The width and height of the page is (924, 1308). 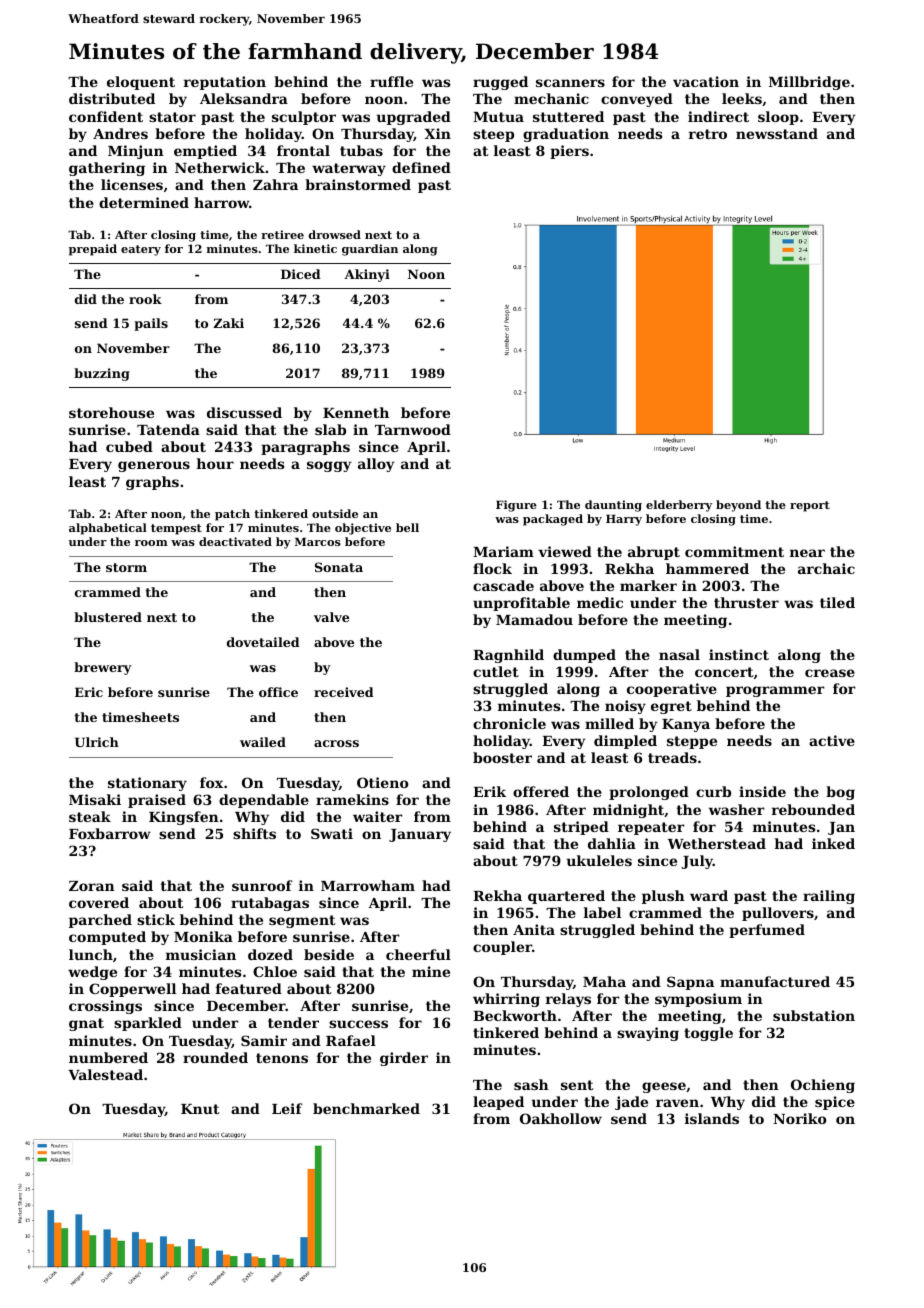 What do you see at coordinates (708, 134) in the page?
I see `retro` at bounding box center [708, 134].
